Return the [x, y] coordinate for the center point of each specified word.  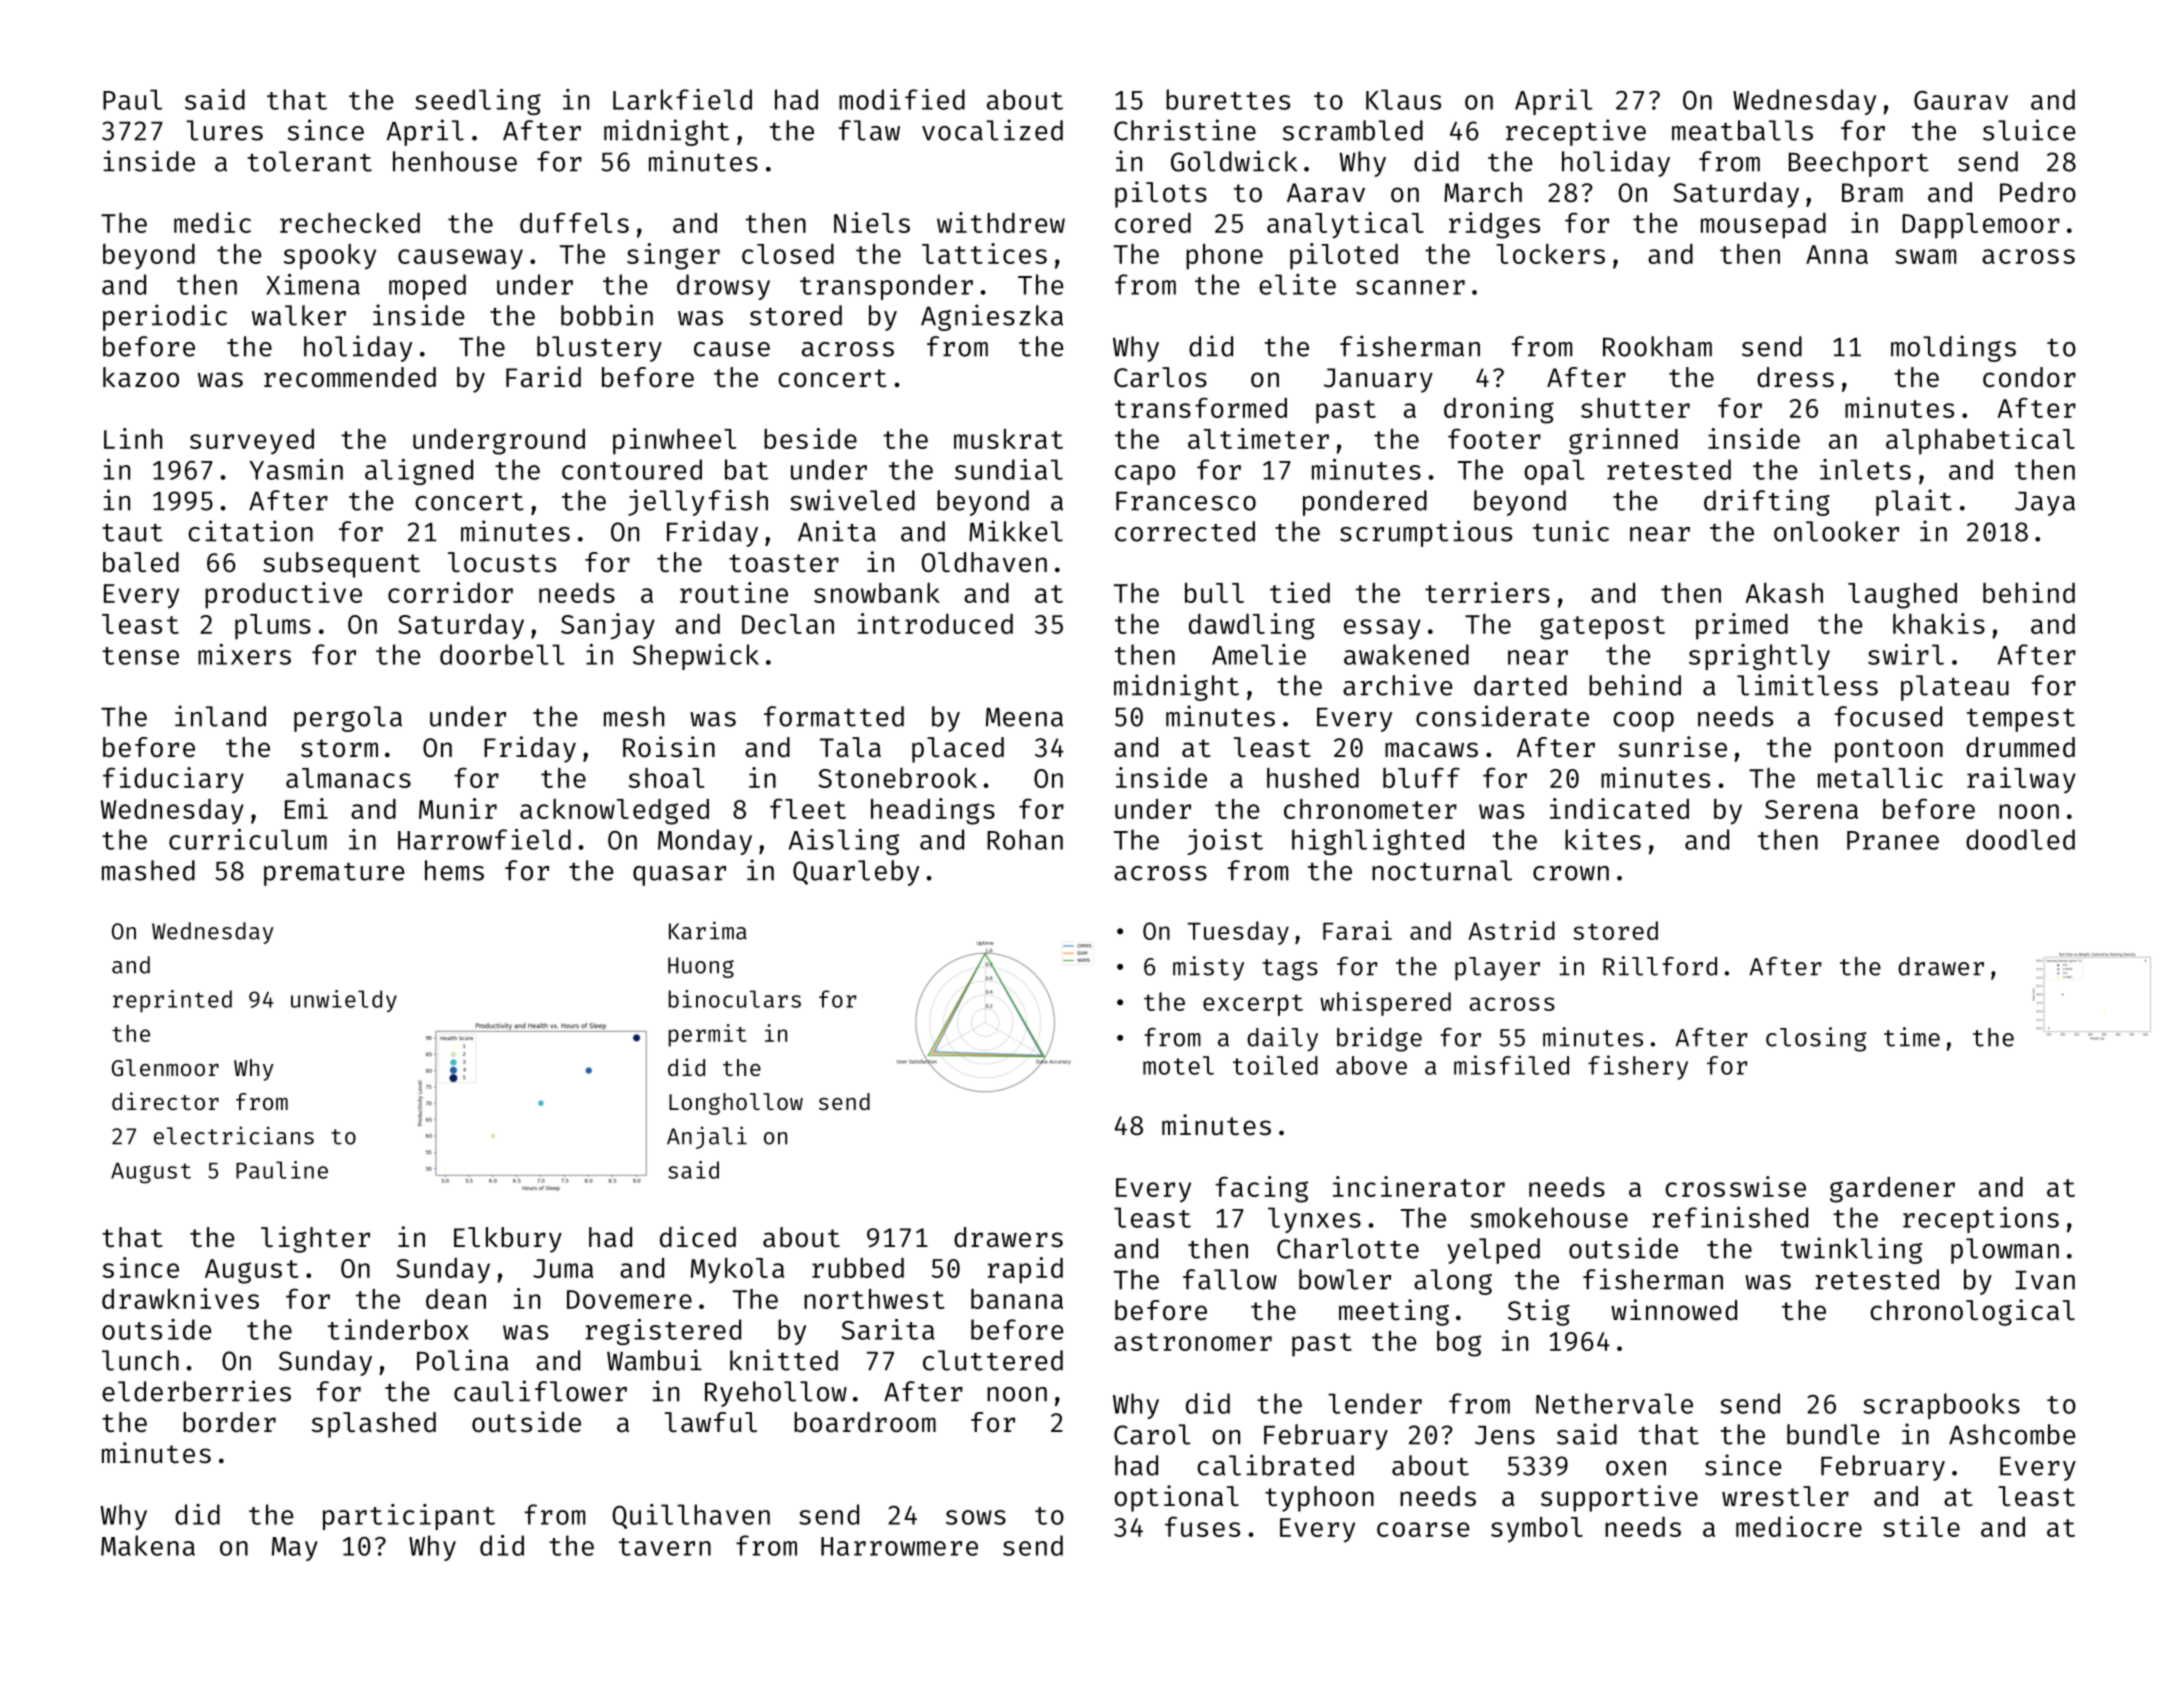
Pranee [1893, 840]
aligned [419, 472]
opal [1554, 472]
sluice [2029, 130]
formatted [834, 716]
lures [224, 130]
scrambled [1353, 130]
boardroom [865, 1422]
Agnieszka [992, 317]
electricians [234, 1135]
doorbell [502, 654]
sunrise [1673, 747]
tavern [665, 1547]
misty [1208, 968]
